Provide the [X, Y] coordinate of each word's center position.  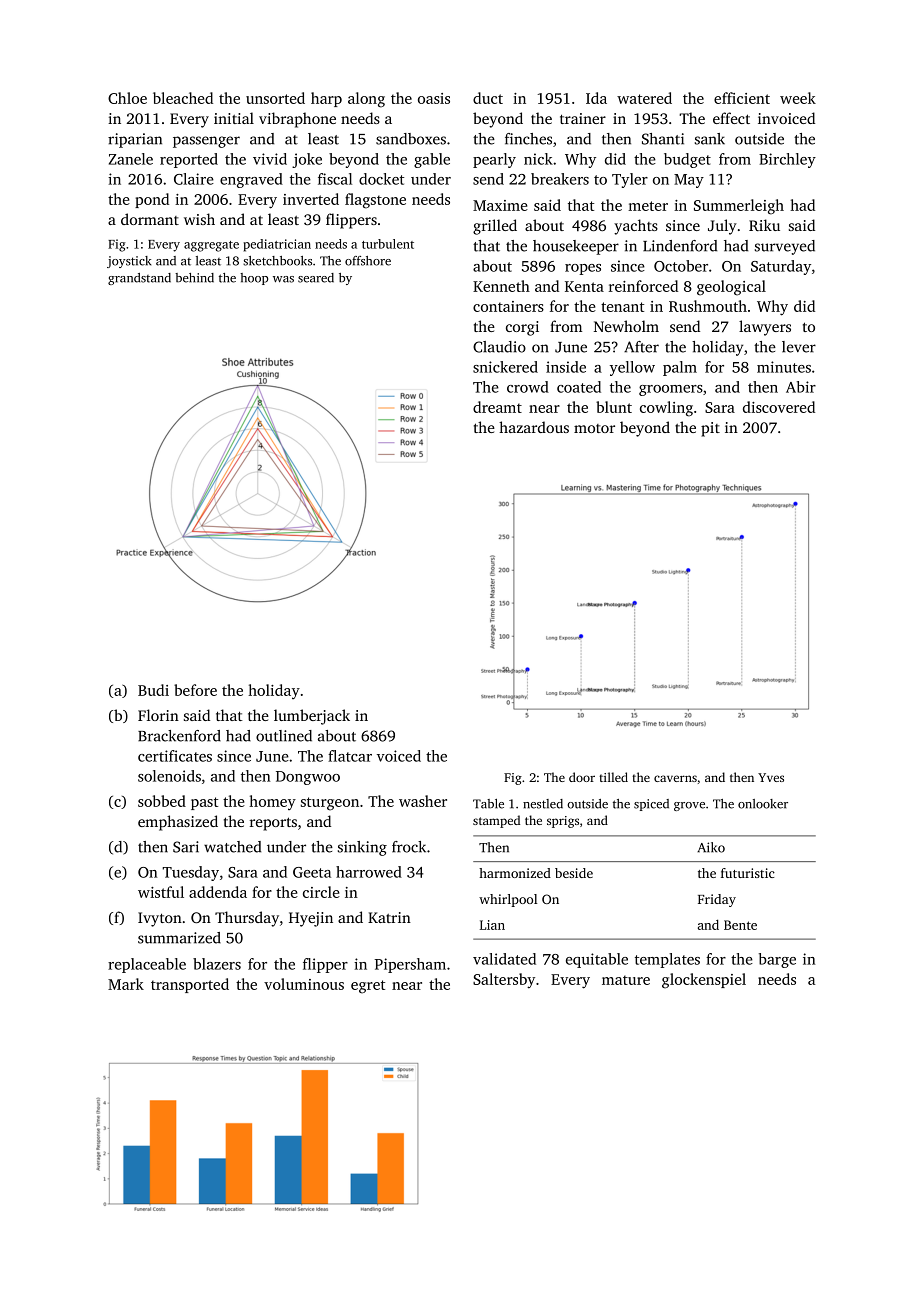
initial [234, 118]
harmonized [515, 873]
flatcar [350, 756]
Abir [801, 387]
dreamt [497, 407]
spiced [651, 805]
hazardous [534, 427]
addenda [218, 892]
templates [667, 960]
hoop [254, 279]
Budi [153, 690]
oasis [434, 98]
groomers [671, 390]
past [204, 803]
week [798, 98]
